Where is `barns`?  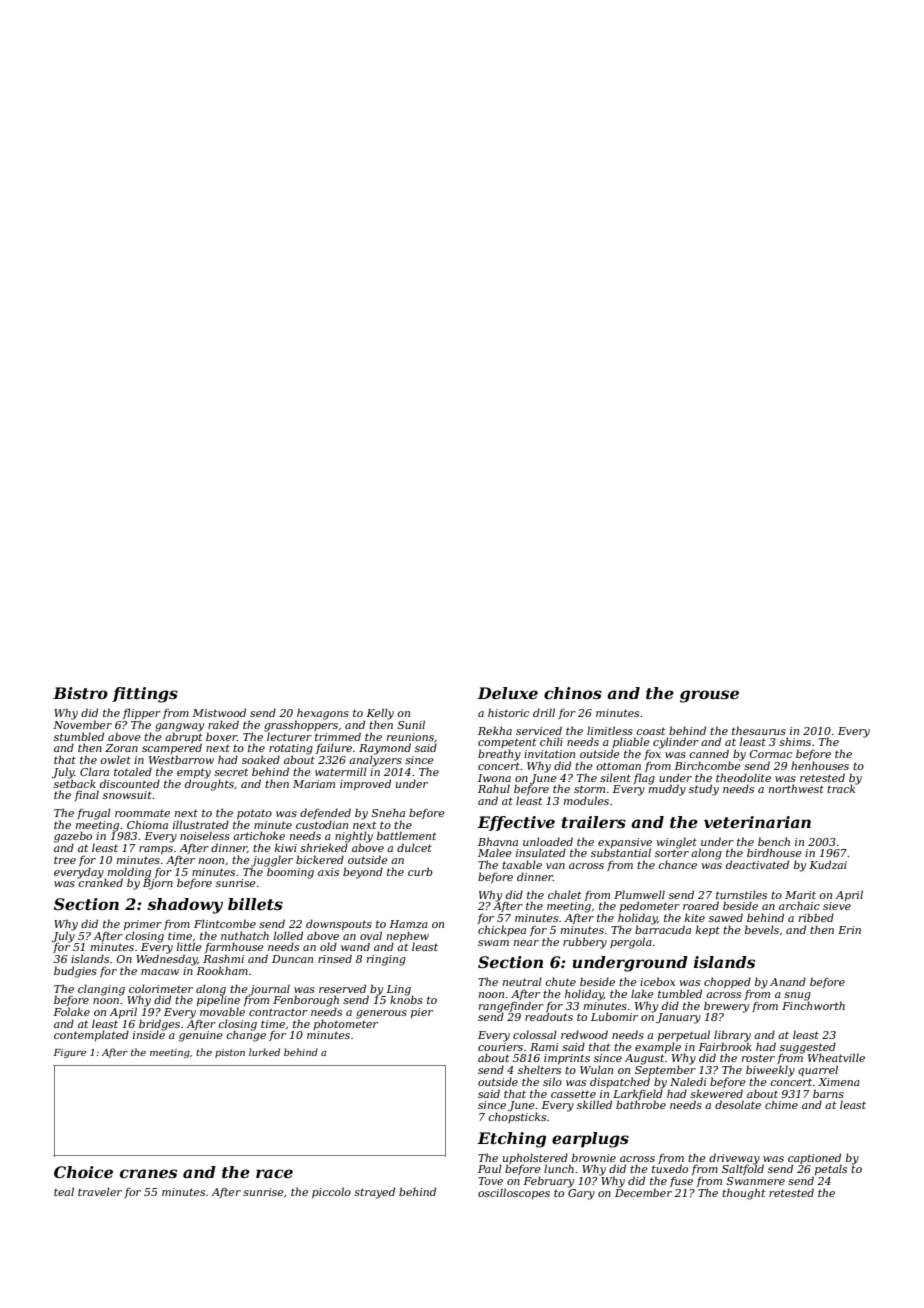
barns is located at coordinates (828, 1093).
